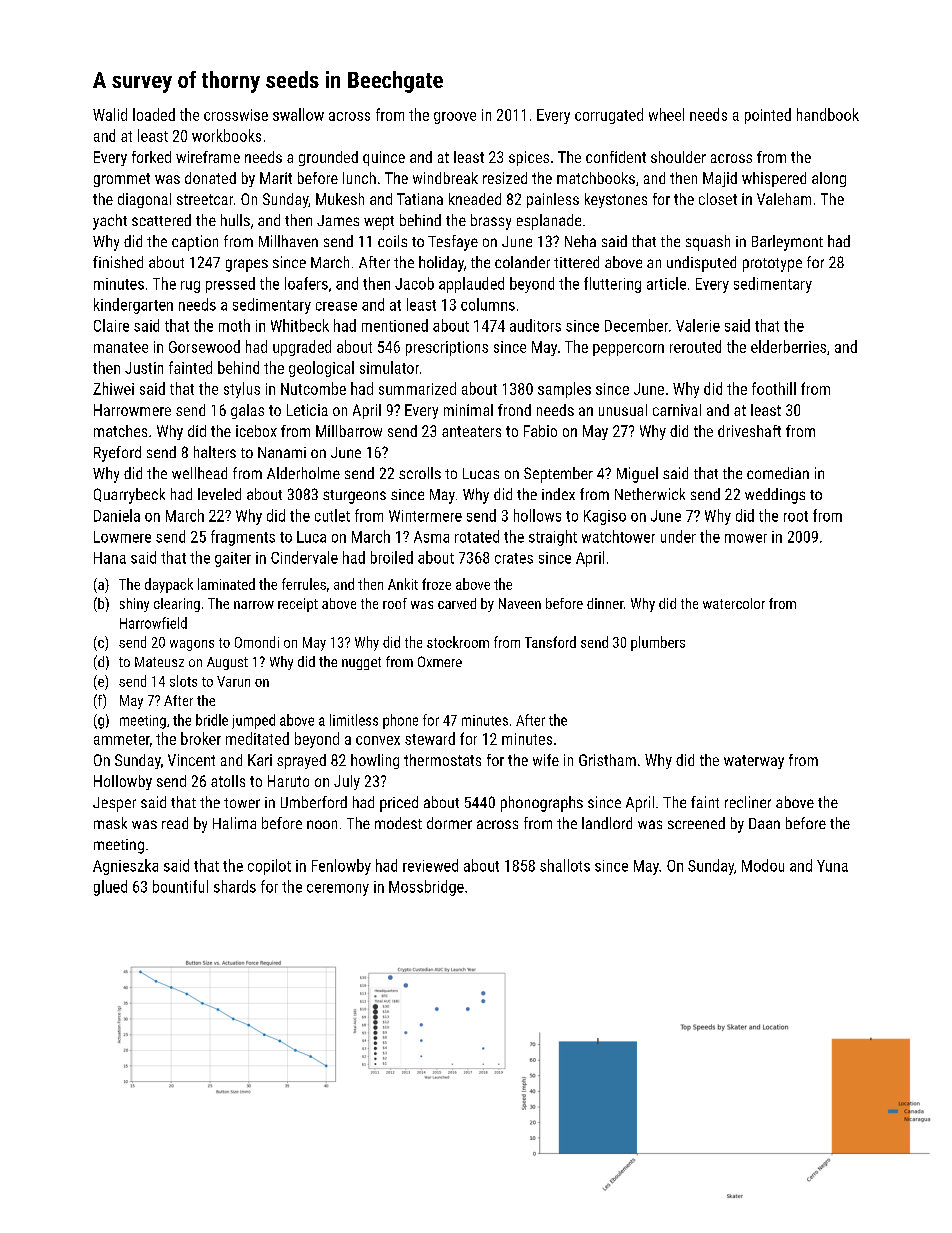  I want to click on samples, so click(564, 390).
